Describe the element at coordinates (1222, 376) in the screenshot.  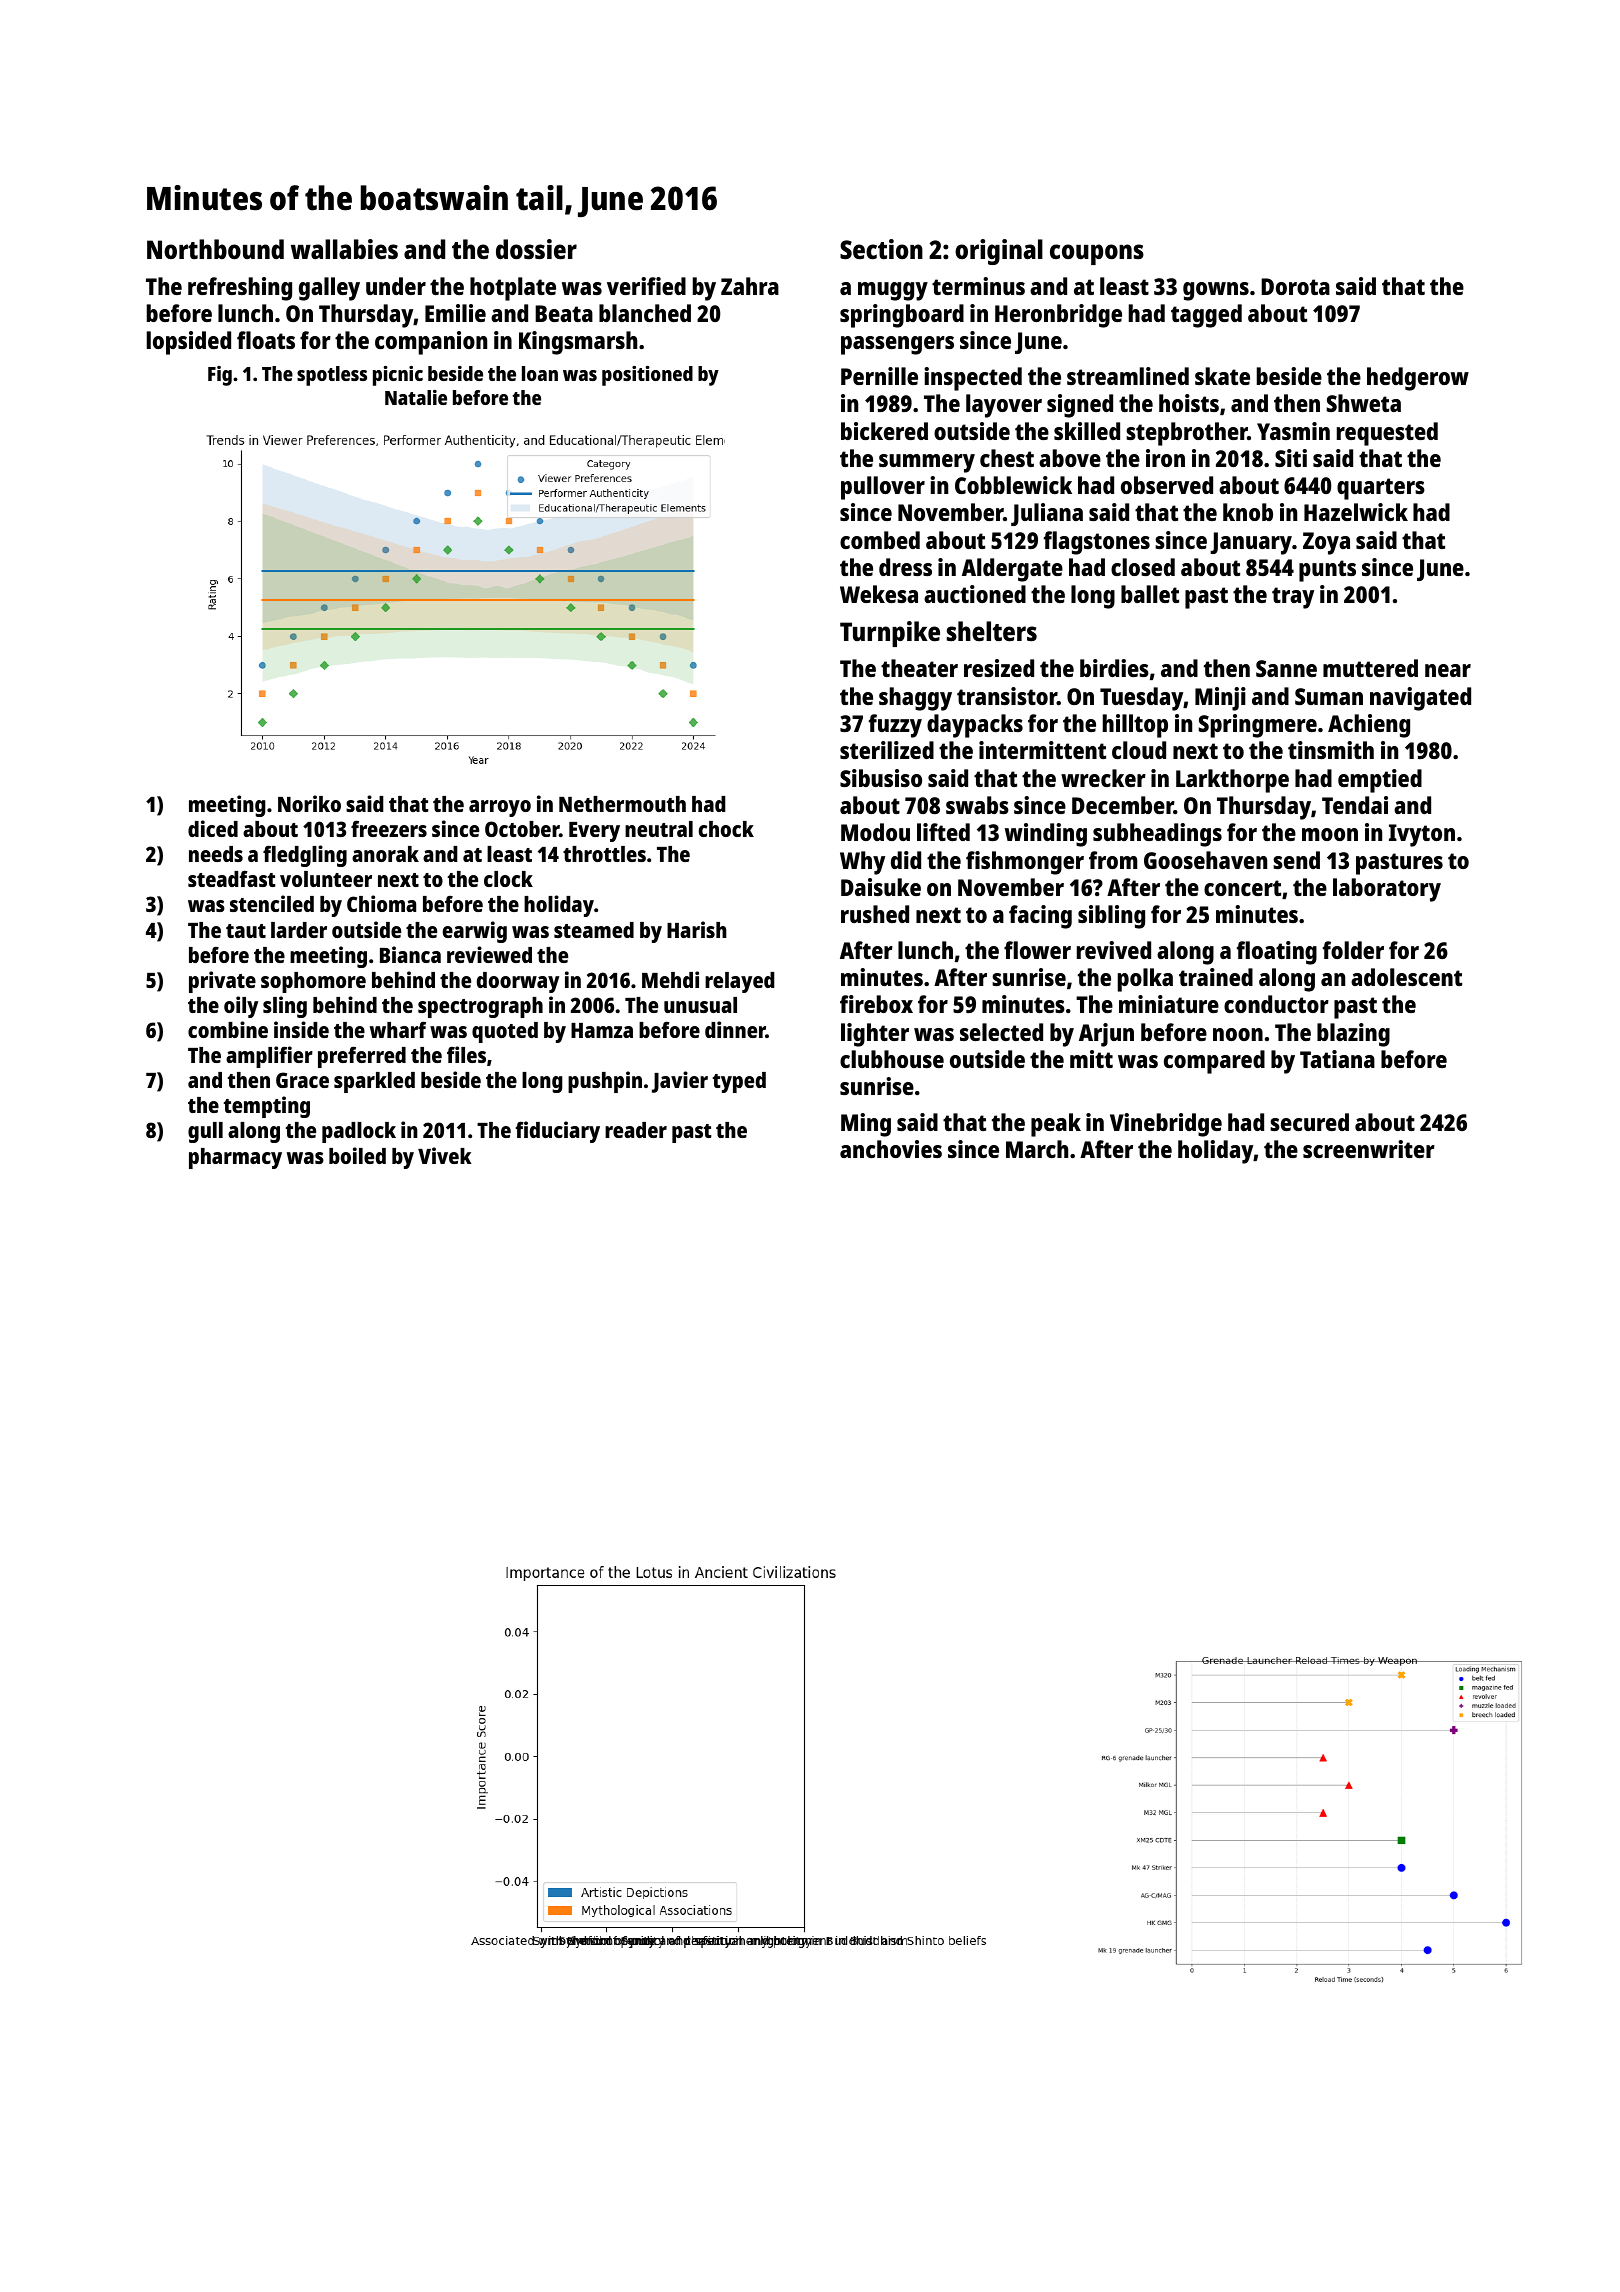
I see `skate` at that location.
